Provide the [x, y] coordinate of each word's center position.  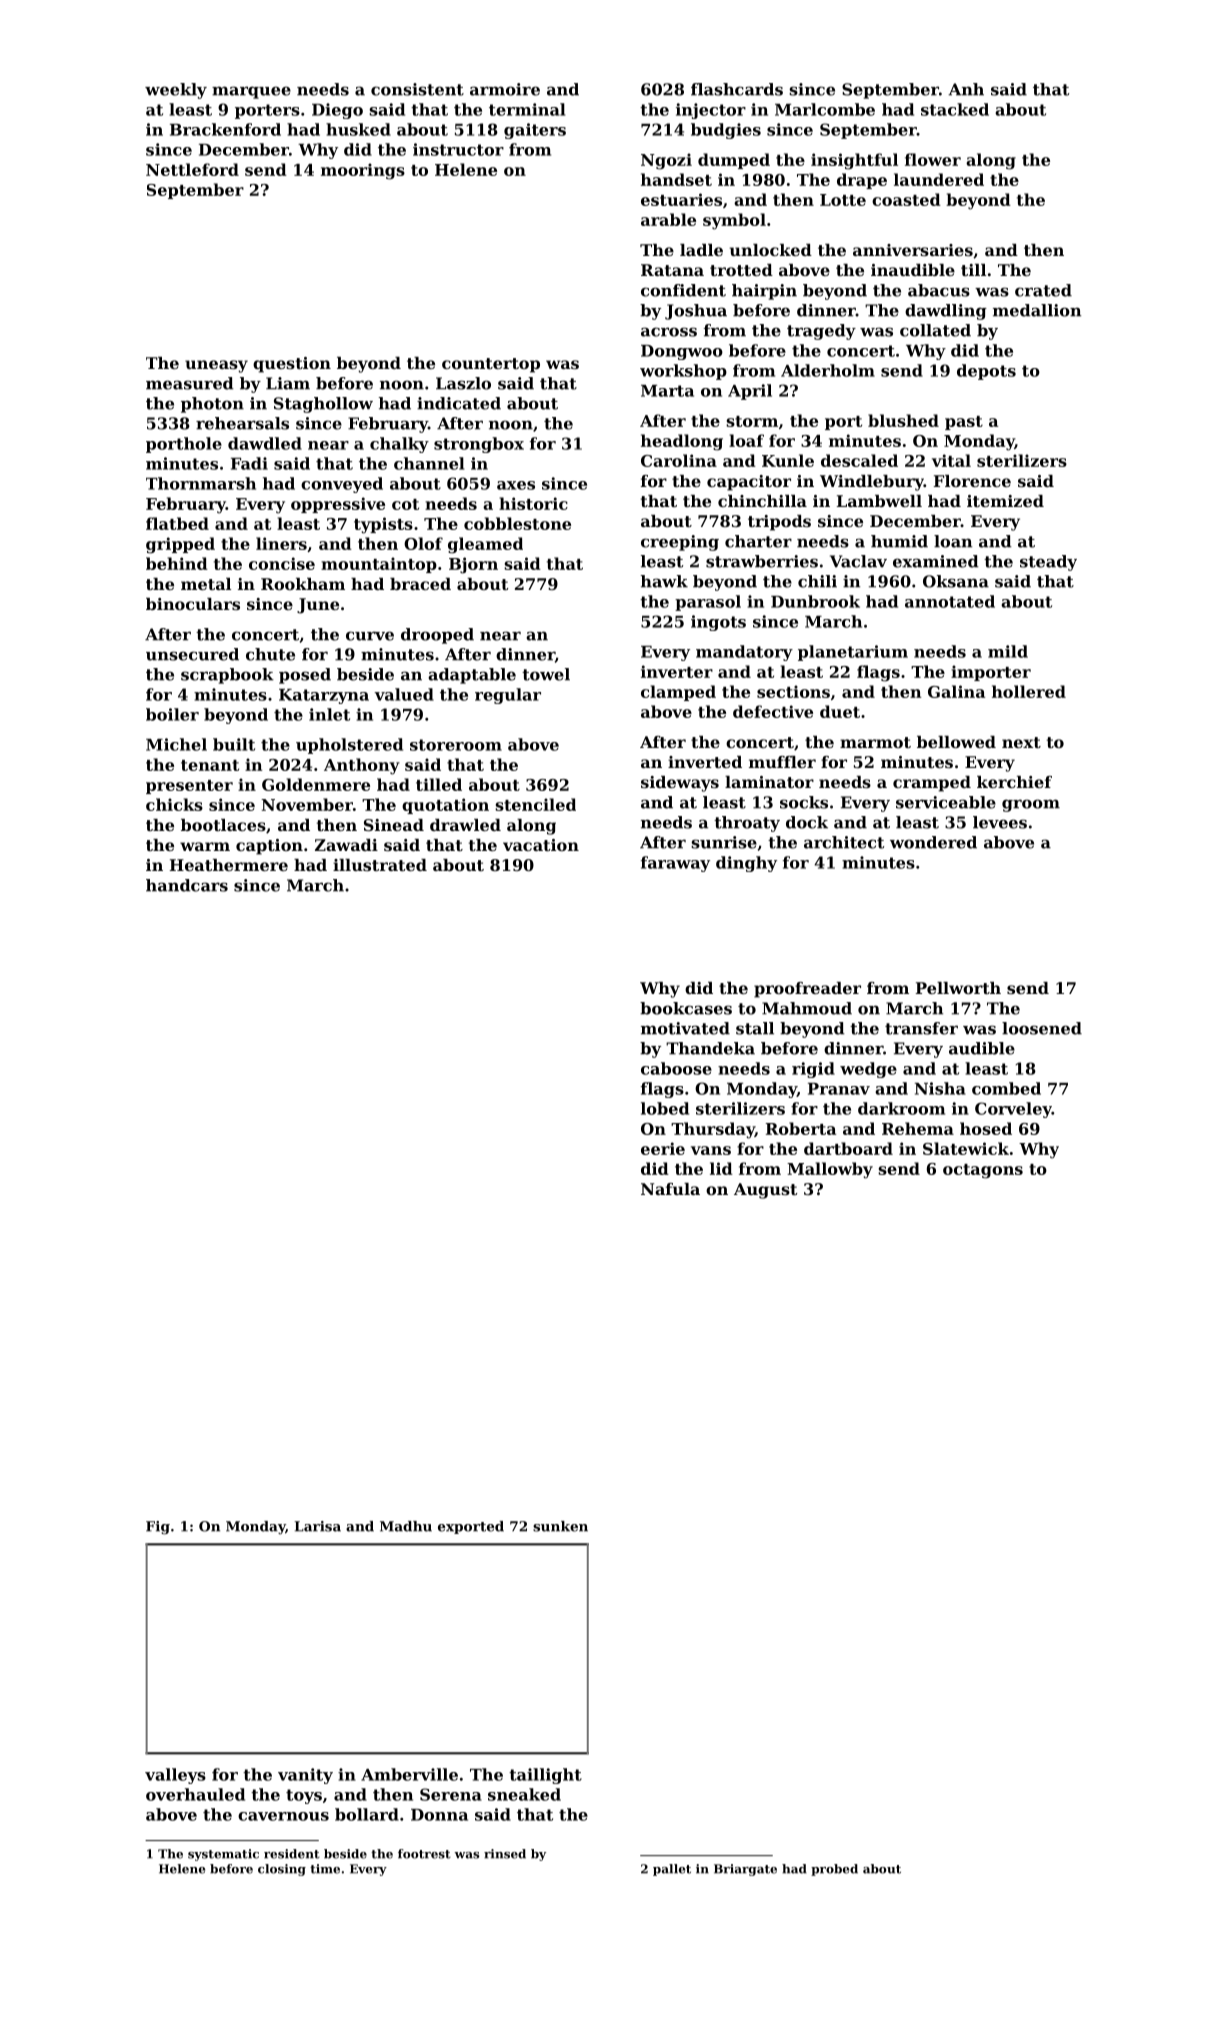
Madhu [406, 1526]
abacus [939, 290]
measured [190, 383]
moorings [363, 171]
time [325, 1869]
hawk [664, 581]
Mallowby [830, 1170]
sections [793, 691]
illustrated [380, 865]
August [765, 1191]
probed [834, 1870]
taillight [545, 1776]
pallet [672, 1870]
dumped [734, 161]
